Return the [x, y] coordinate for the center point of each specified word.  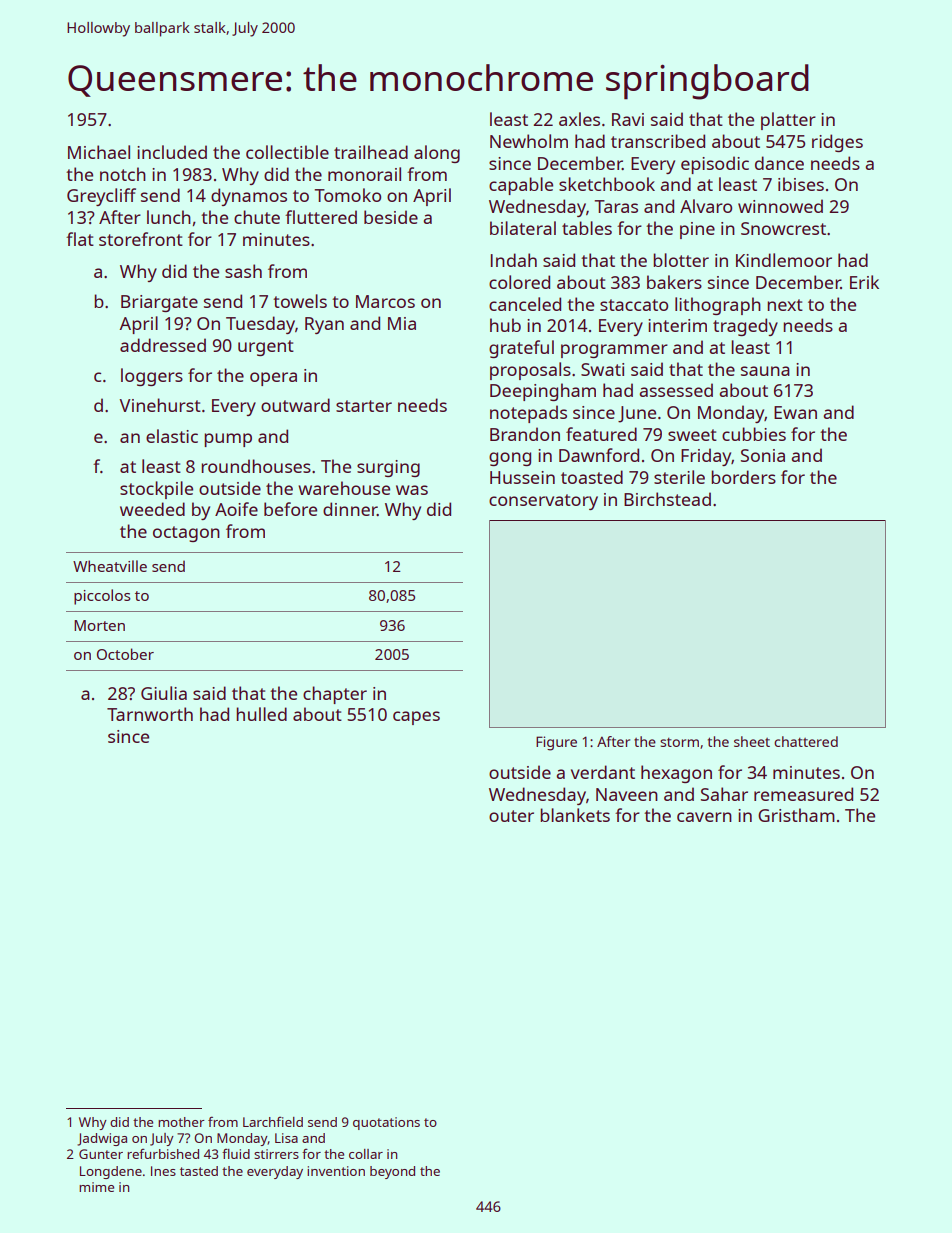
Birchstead [667, 499]
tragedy [745, 327]
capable [521, 186]
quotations [386, 1123]
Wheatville [110, 566]
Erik [864, 282]
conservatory [543, 502]
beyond [392, 1172]
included [172, 152]
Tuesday [260, 325]
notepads [528, 414]
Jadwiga [102, 1139]
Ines [163, 1171]
